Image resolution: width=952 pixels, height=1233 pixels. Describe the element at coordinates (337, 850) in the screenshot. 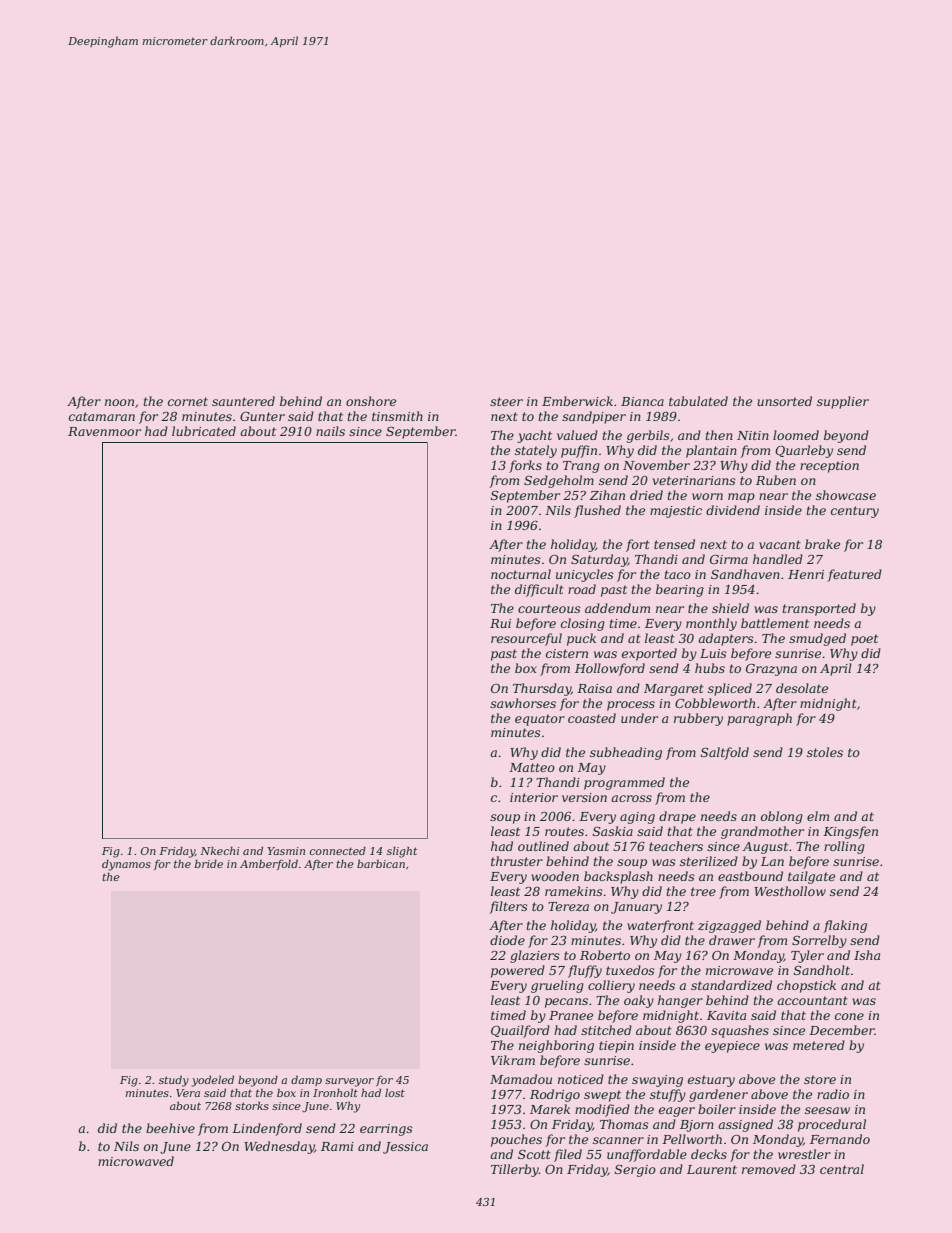

I see `connected` at that location.
